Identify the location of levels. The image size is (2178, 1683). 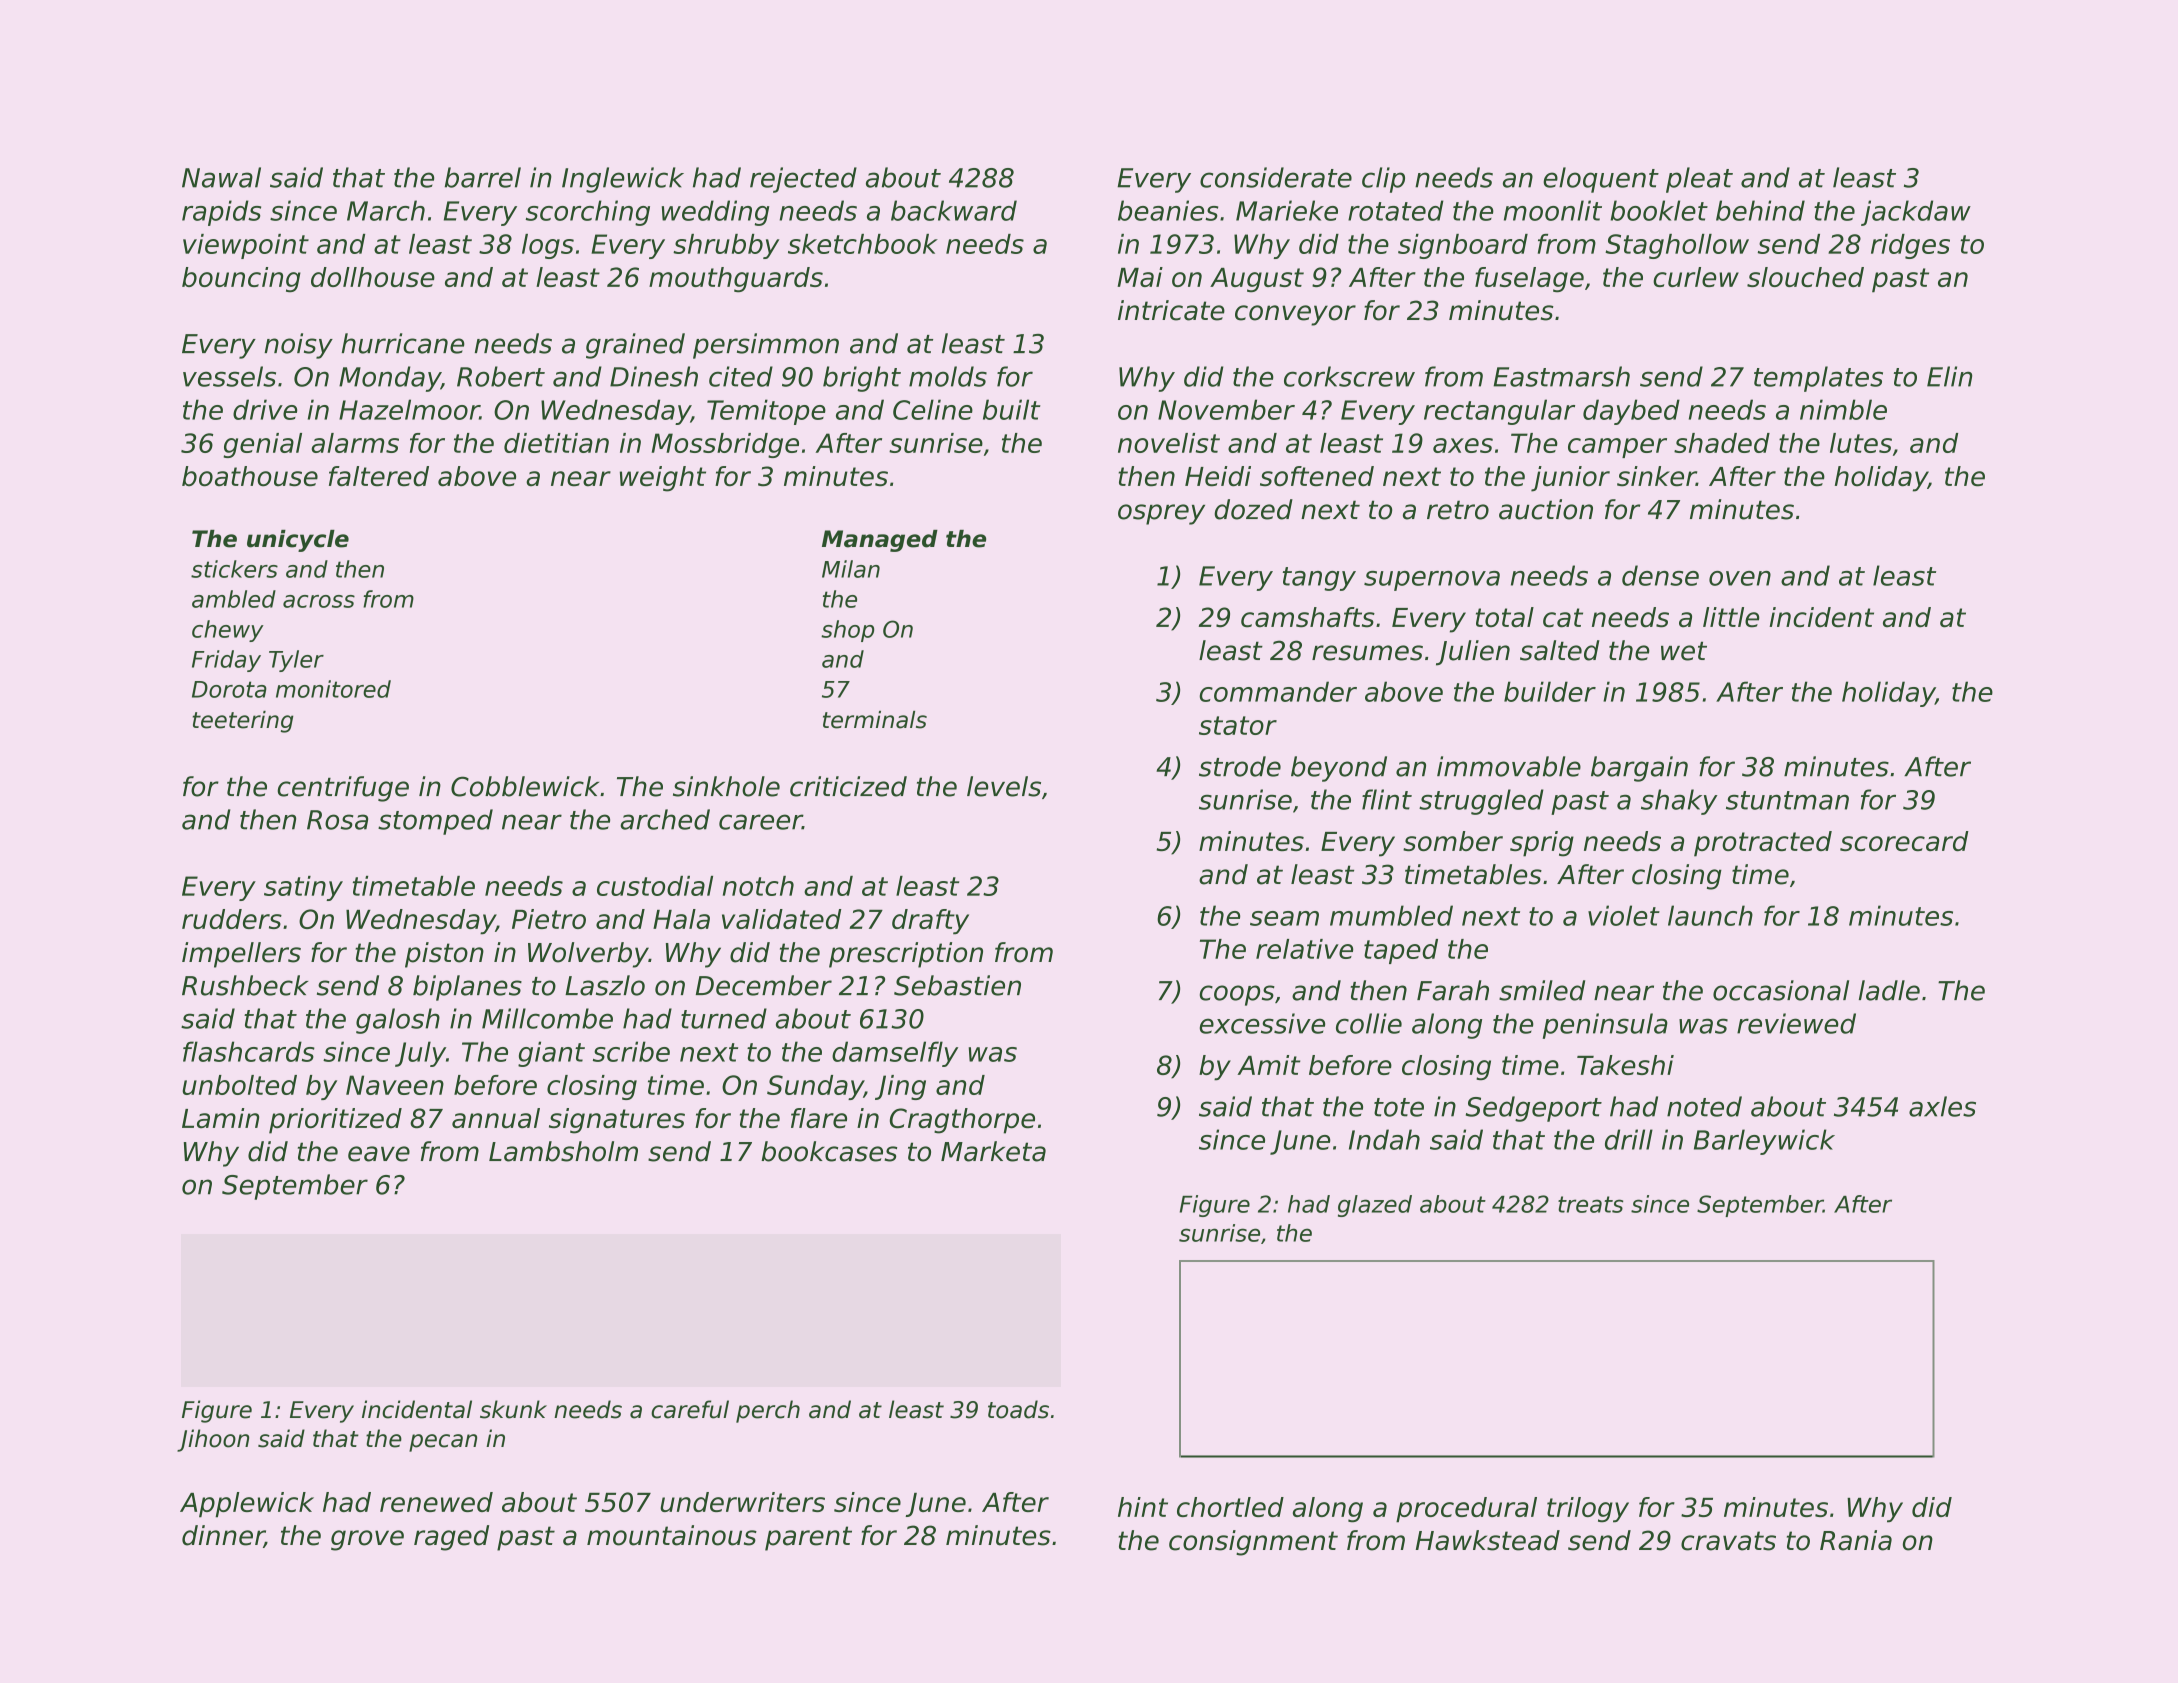
(1004, 786).
